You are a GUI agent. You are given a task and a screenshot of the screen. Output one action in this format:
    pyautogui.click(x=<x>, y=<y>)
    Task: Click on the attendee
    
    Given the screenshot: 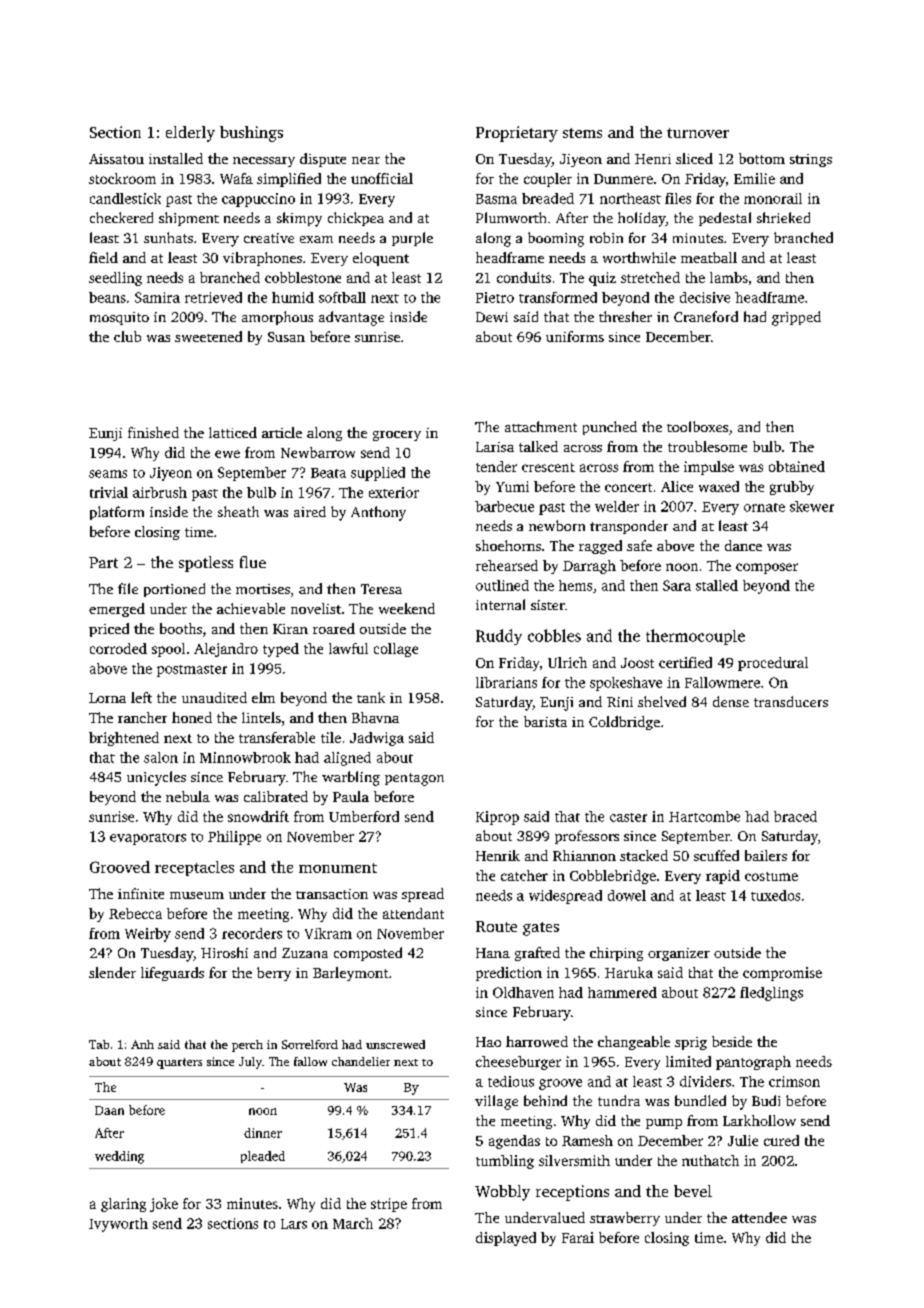 What is the action you would take?
    pyautogui.click(x=759, y=1217)
